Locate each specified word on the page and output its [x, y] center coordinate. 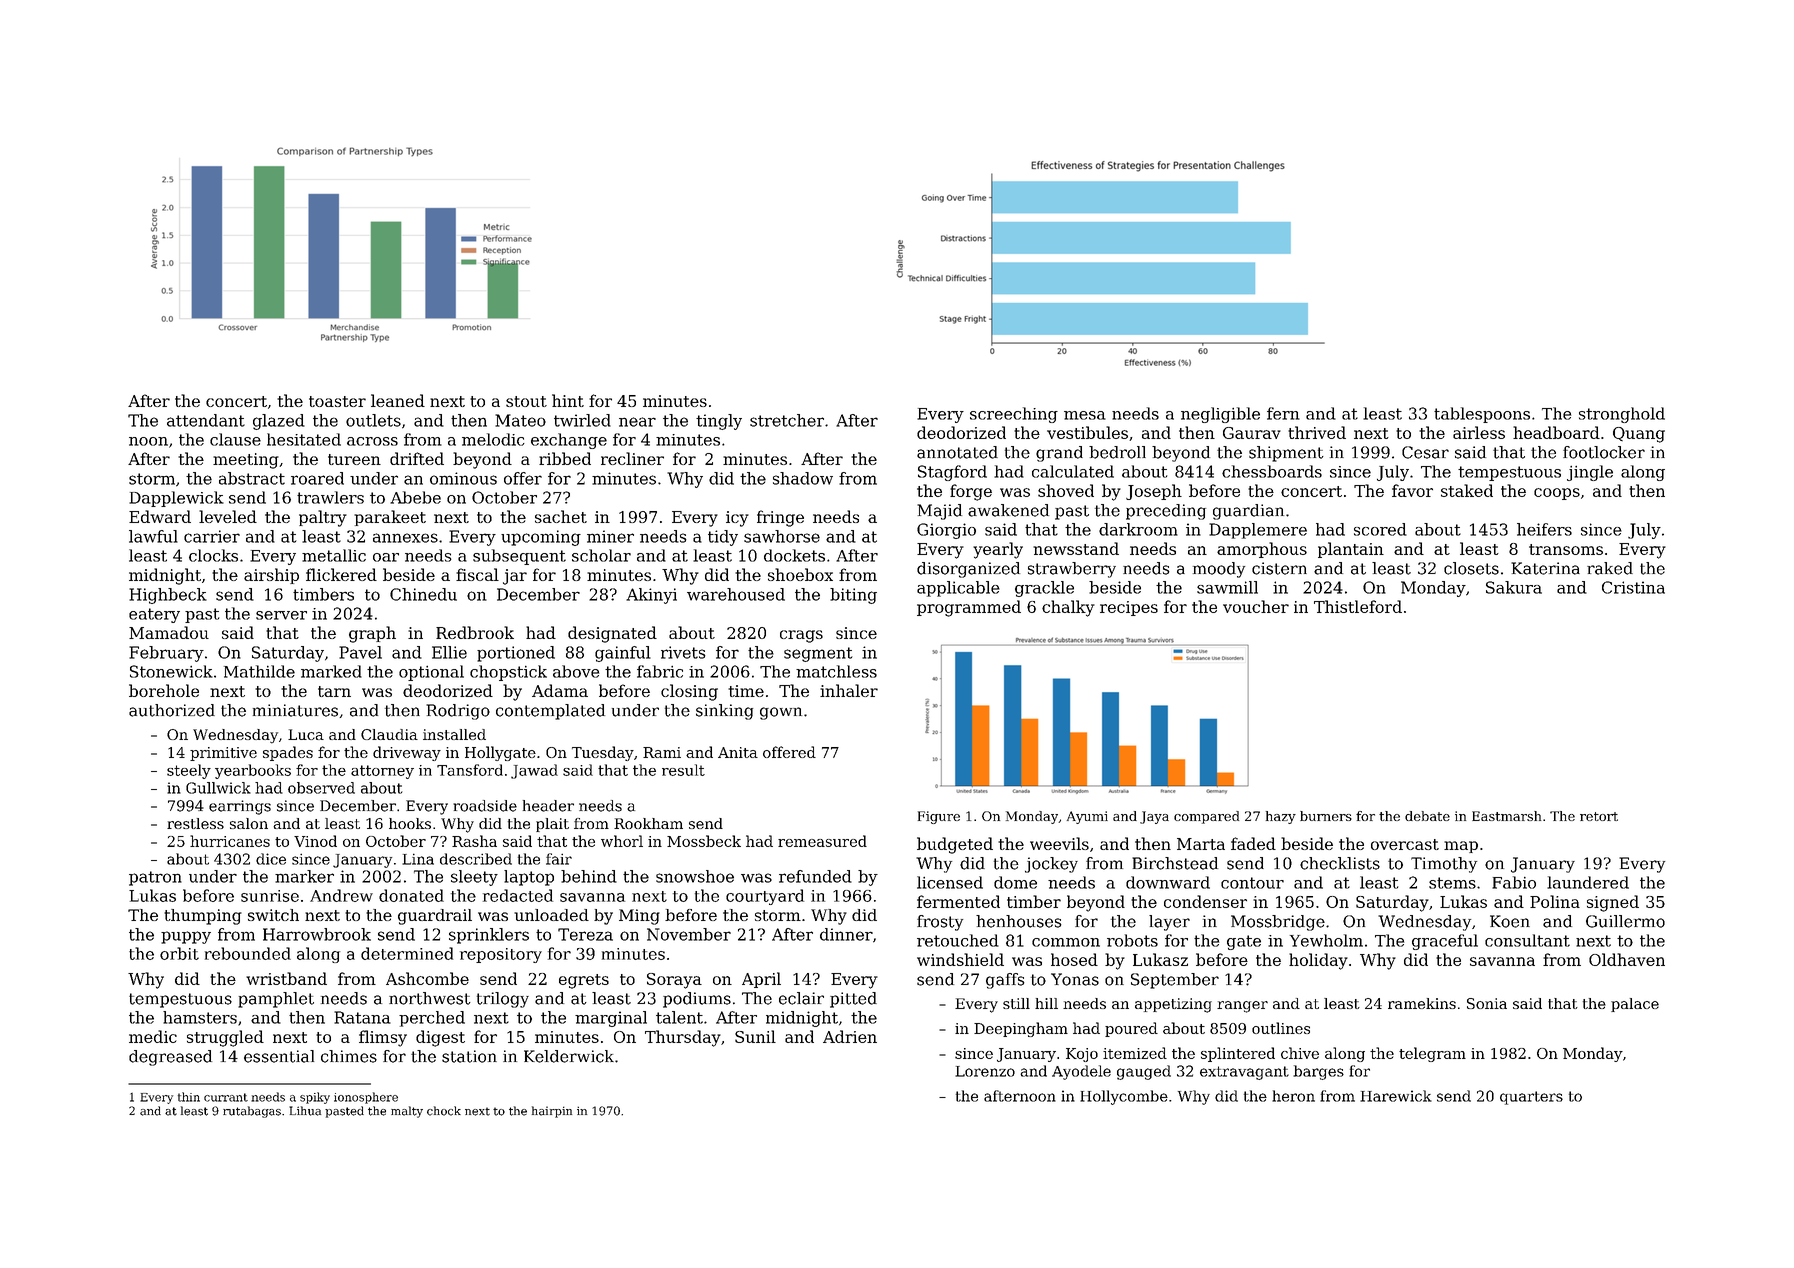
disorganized [968, 570]
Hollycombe [1124, 1097]
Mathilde [259, 671]
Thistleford [1358, 606]
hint [568, 400]
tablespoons [1482, 415]
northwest [430, 998]
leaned [398, 400]
